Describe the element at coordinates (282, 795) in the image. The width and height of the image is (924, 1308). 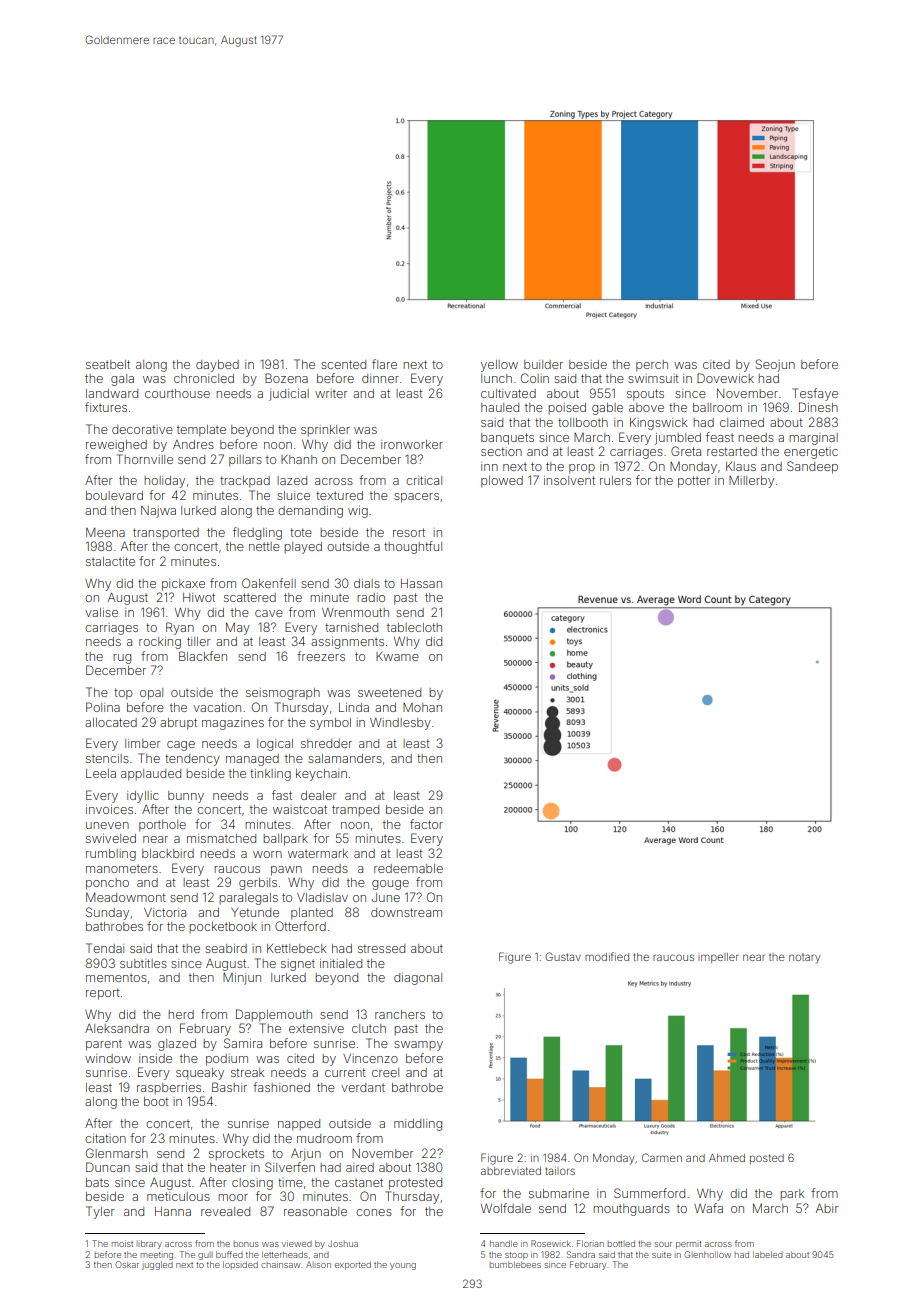
I see `fast` at that location.
